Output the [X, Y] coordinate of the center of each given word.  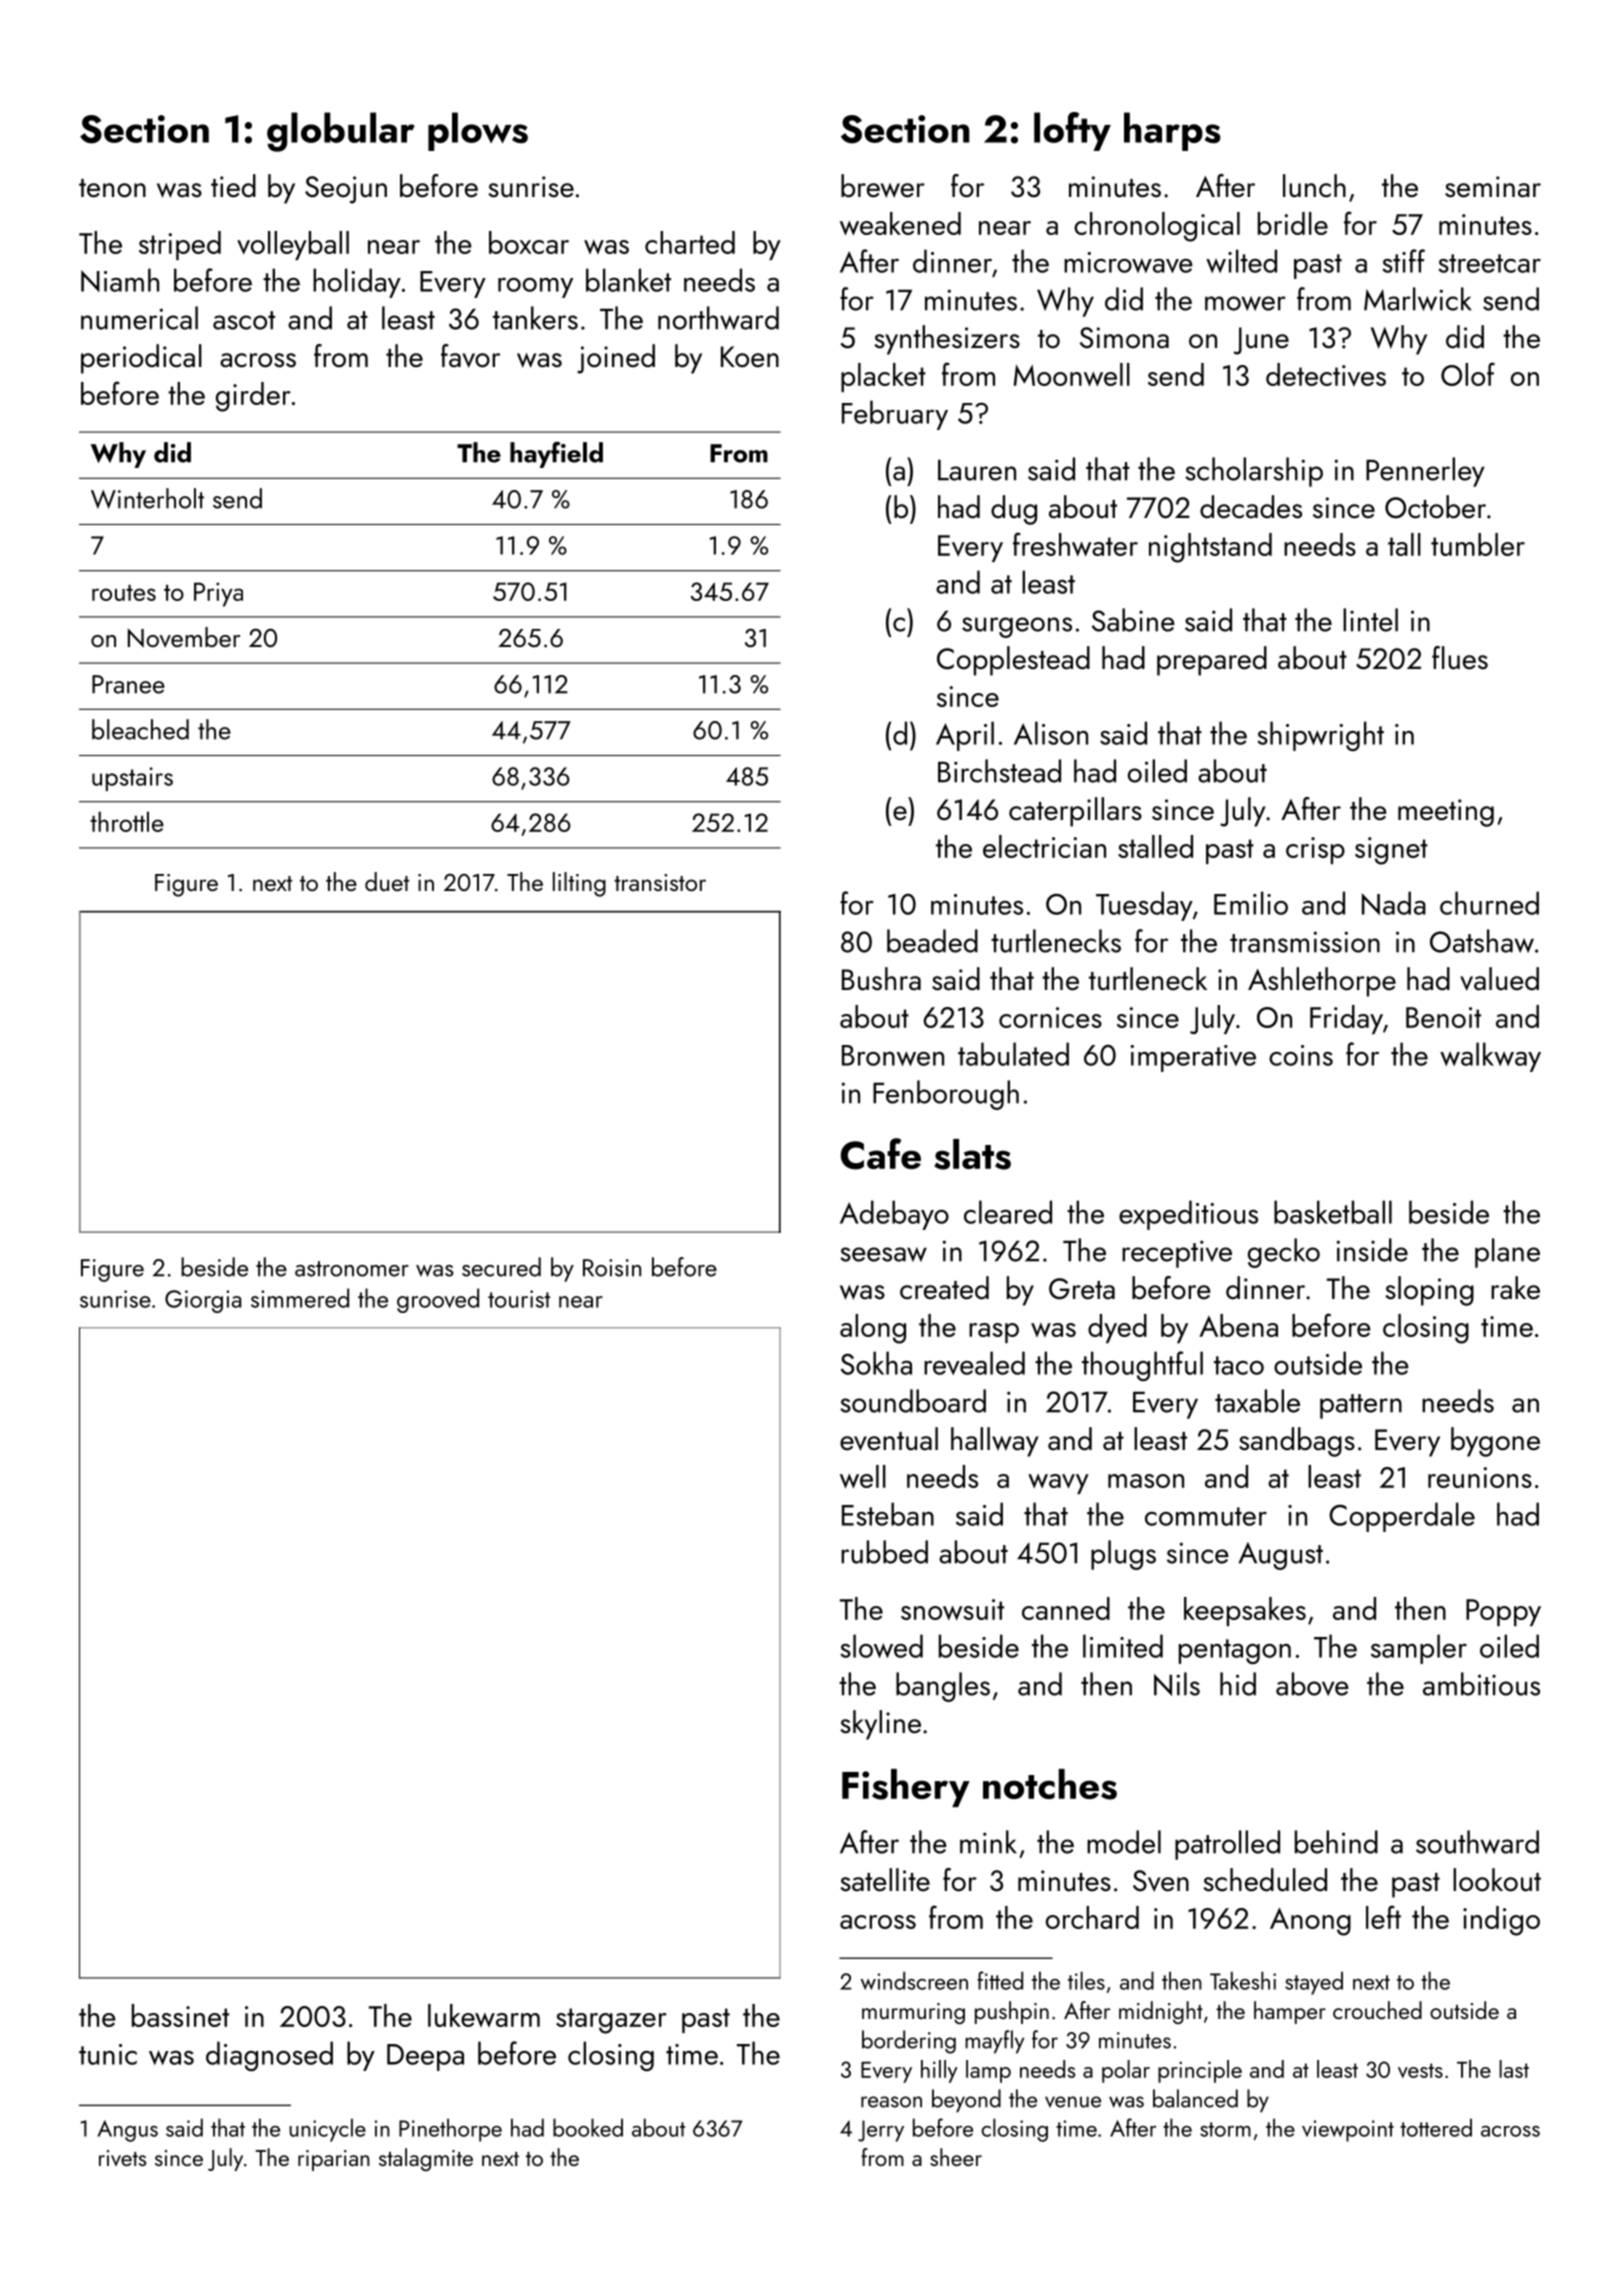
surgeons [1017, 627]
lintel [1370, 620]
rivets [122, 2158]
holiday [357, 283]
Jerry [881, 2131]
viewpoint [1348, 2131]
